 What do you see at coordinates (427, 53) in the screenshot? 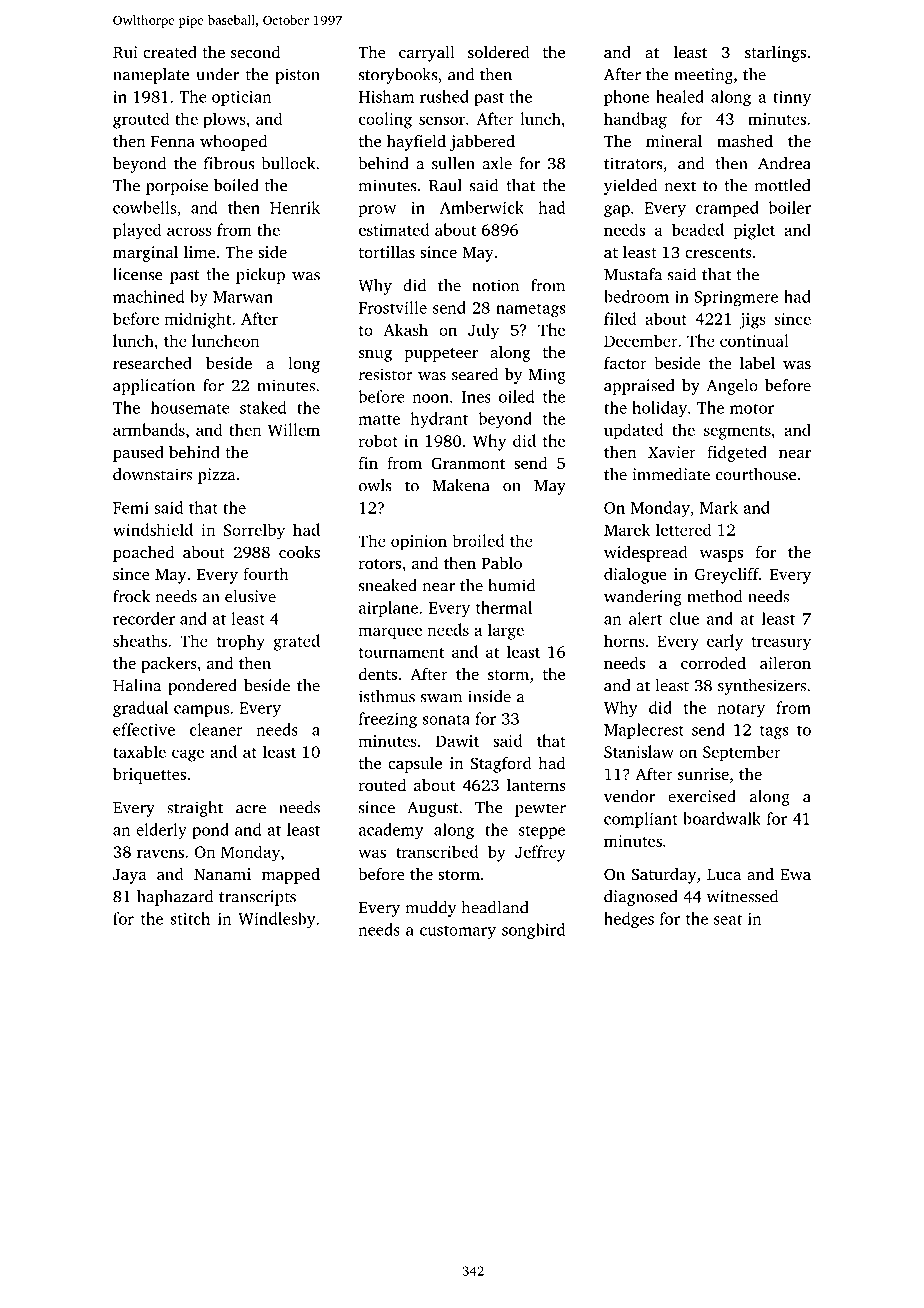
I see `carryall` at bounding box center [427, 53].
